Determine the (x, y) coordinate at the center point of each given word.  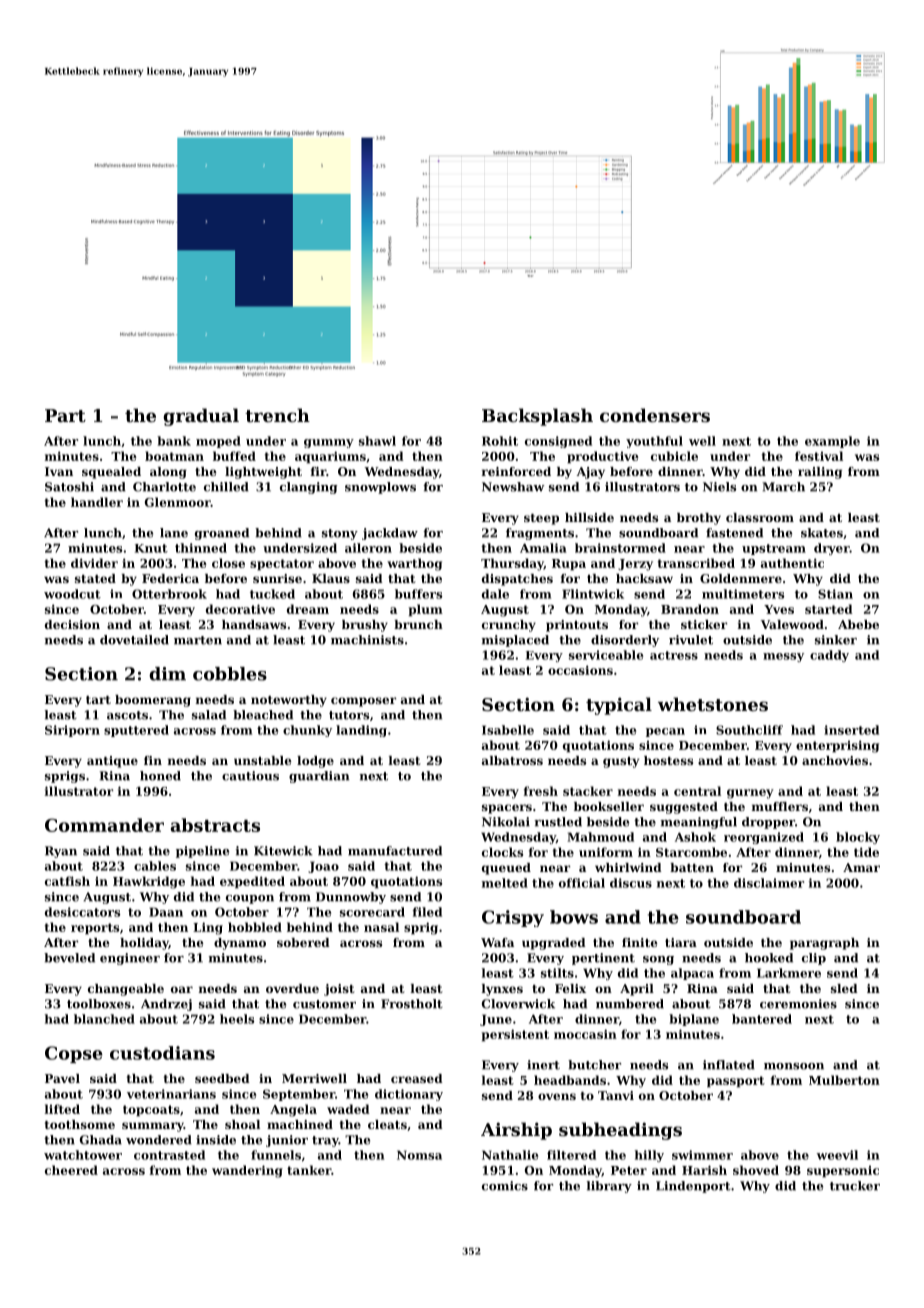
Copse (74, 1054)
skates (822, 533)
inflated (729, 1065)
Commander (104, 825)
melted (505, 883)
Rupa (569, 565)
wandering (247, 1171)
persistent (515, 1035)
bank (174, 441)
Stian (835, 594)
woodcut (72, 594)
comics (505, 1186)
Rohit (500, 441)
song (658, 960)
